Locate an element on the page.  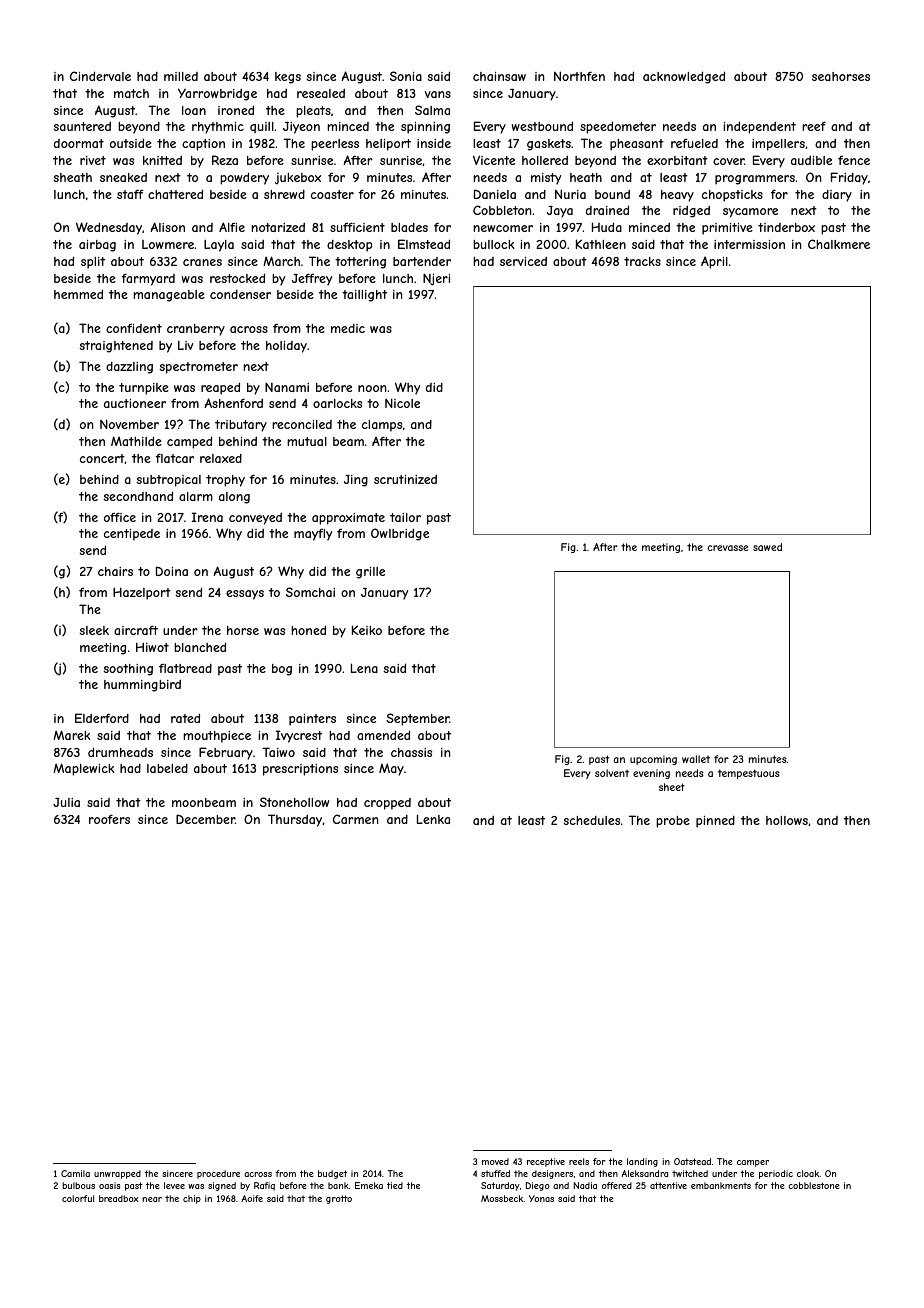
quill is located at coordinates (262, 127).
